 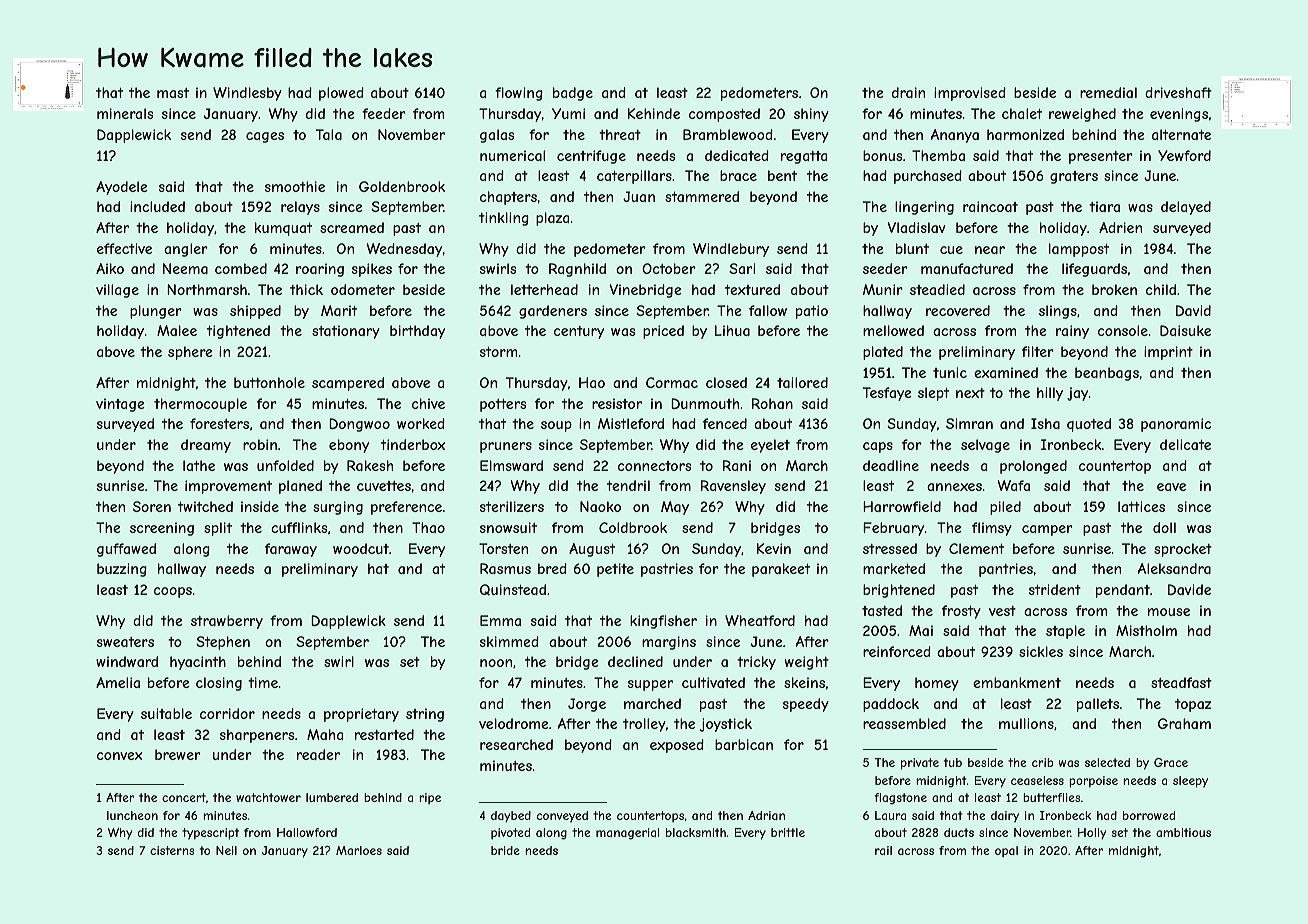 I want to click on luncheon, so click(x=132, y=815).
